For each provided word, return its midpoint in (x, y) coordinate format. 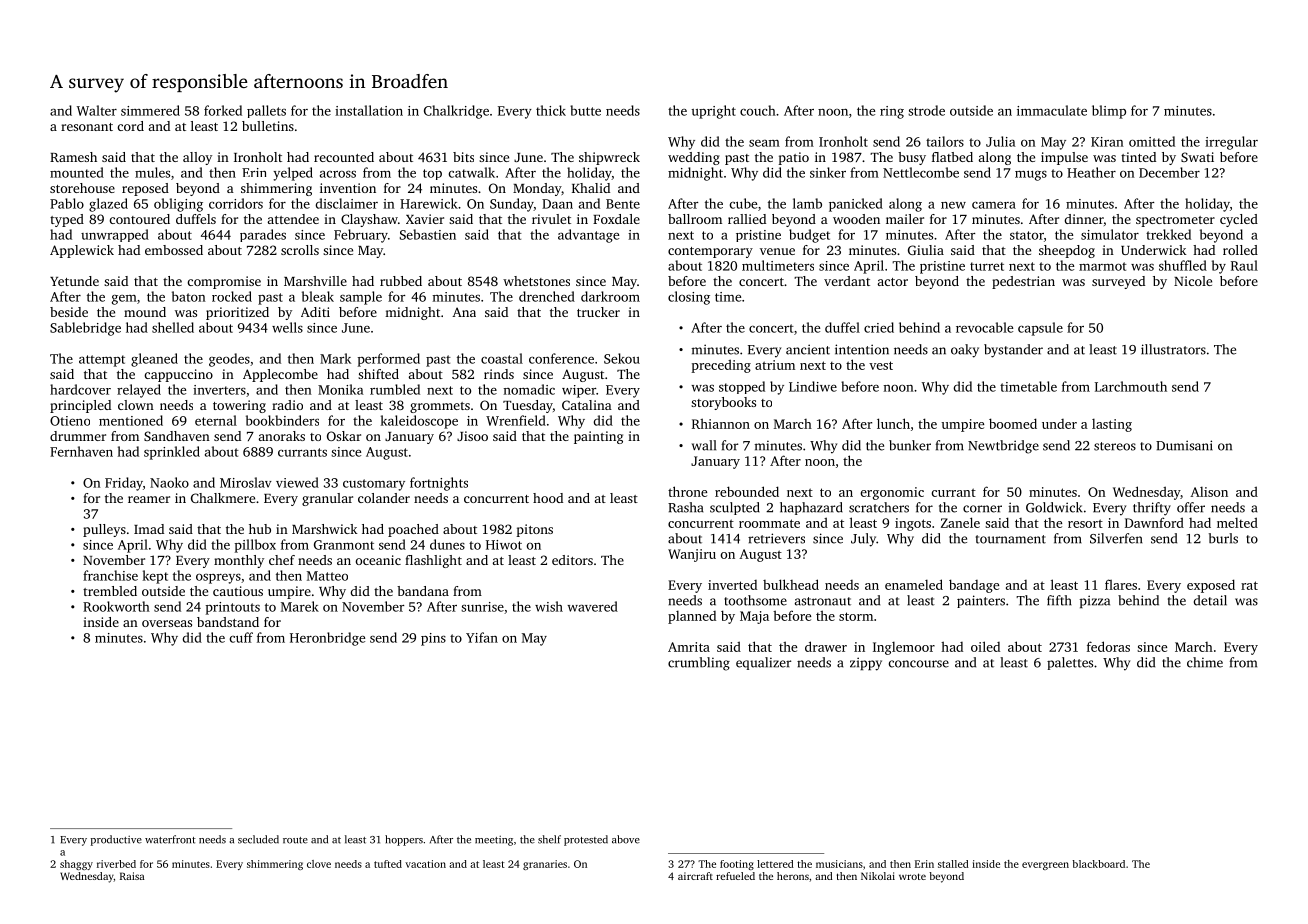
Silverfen (1116, 538)
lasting (1112, 425)
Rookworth (116, 606)
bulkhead (791, 584)
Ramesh (73, 157)
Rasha (685, 507)
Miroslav (246, 482)
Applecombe (280, 375)
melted (1237, 522)
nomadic (529, 389)
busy (912, 158)
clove (319, 864)
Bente (623, 204)
